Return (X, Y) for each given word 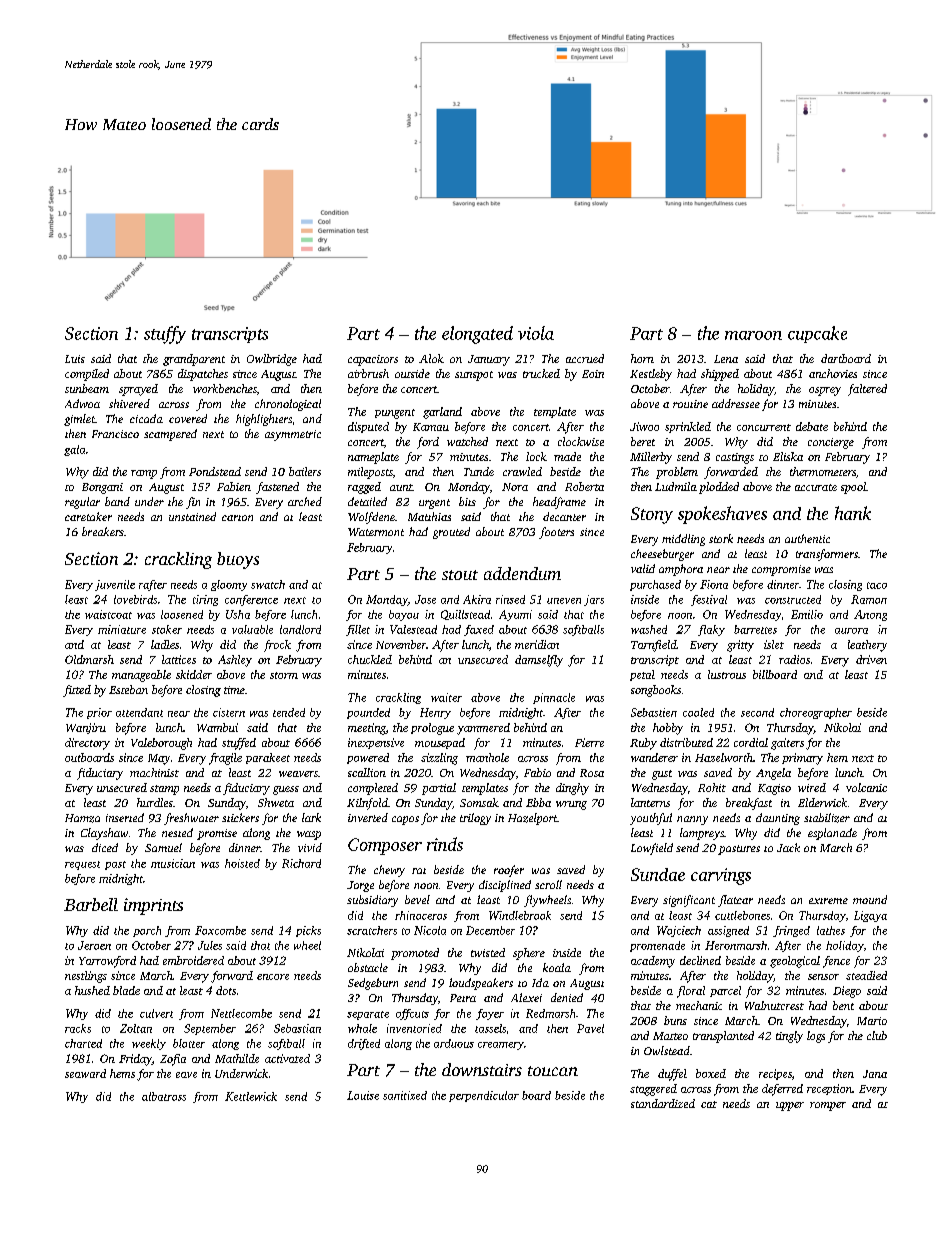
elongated (477, 335)
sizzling (439, 759)
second (757, 712)
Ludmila (676, 486)
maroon (753, 335)
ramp (144, 474)
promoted (415, 954)
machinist (154, 772)
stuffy (165, 335)
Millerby (651, 458)
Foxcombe (220, 930)
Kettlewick (251, 1096)
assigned (728, 931)
